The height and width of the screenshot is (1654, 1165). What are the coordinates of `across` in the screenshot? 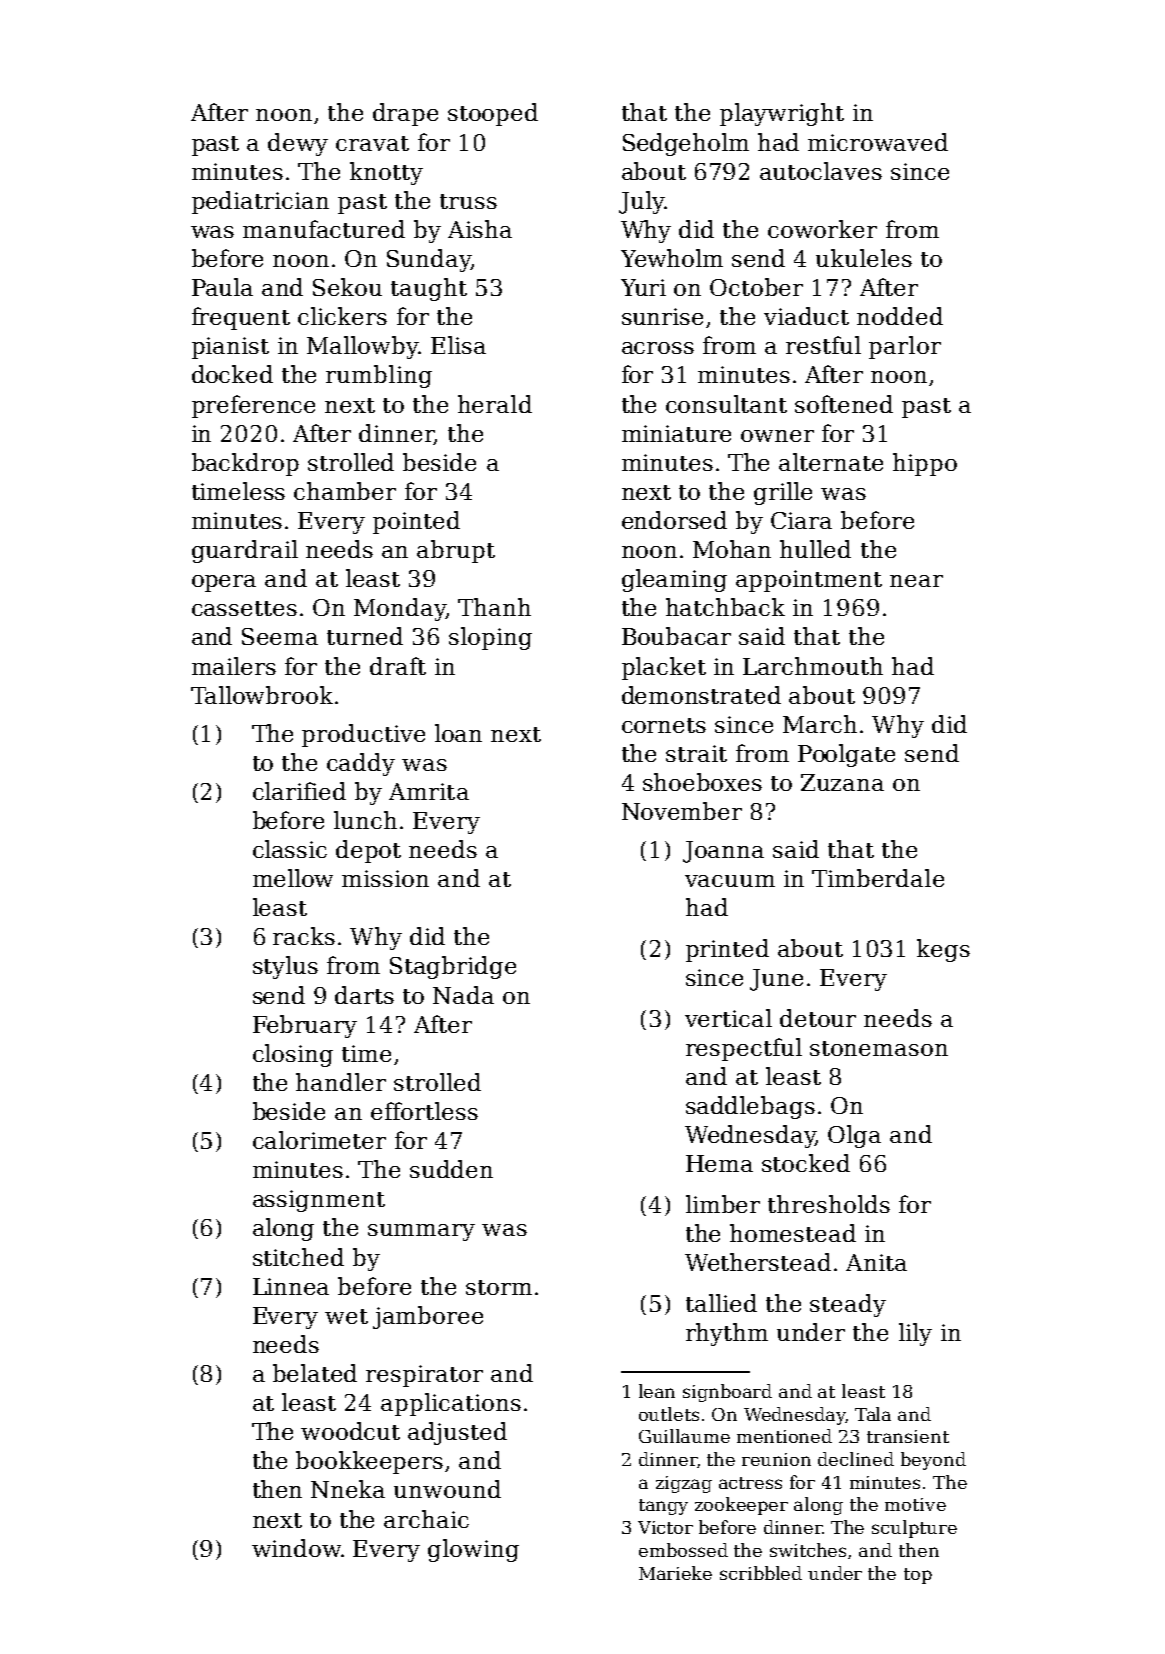 It's located at (658, 348).
